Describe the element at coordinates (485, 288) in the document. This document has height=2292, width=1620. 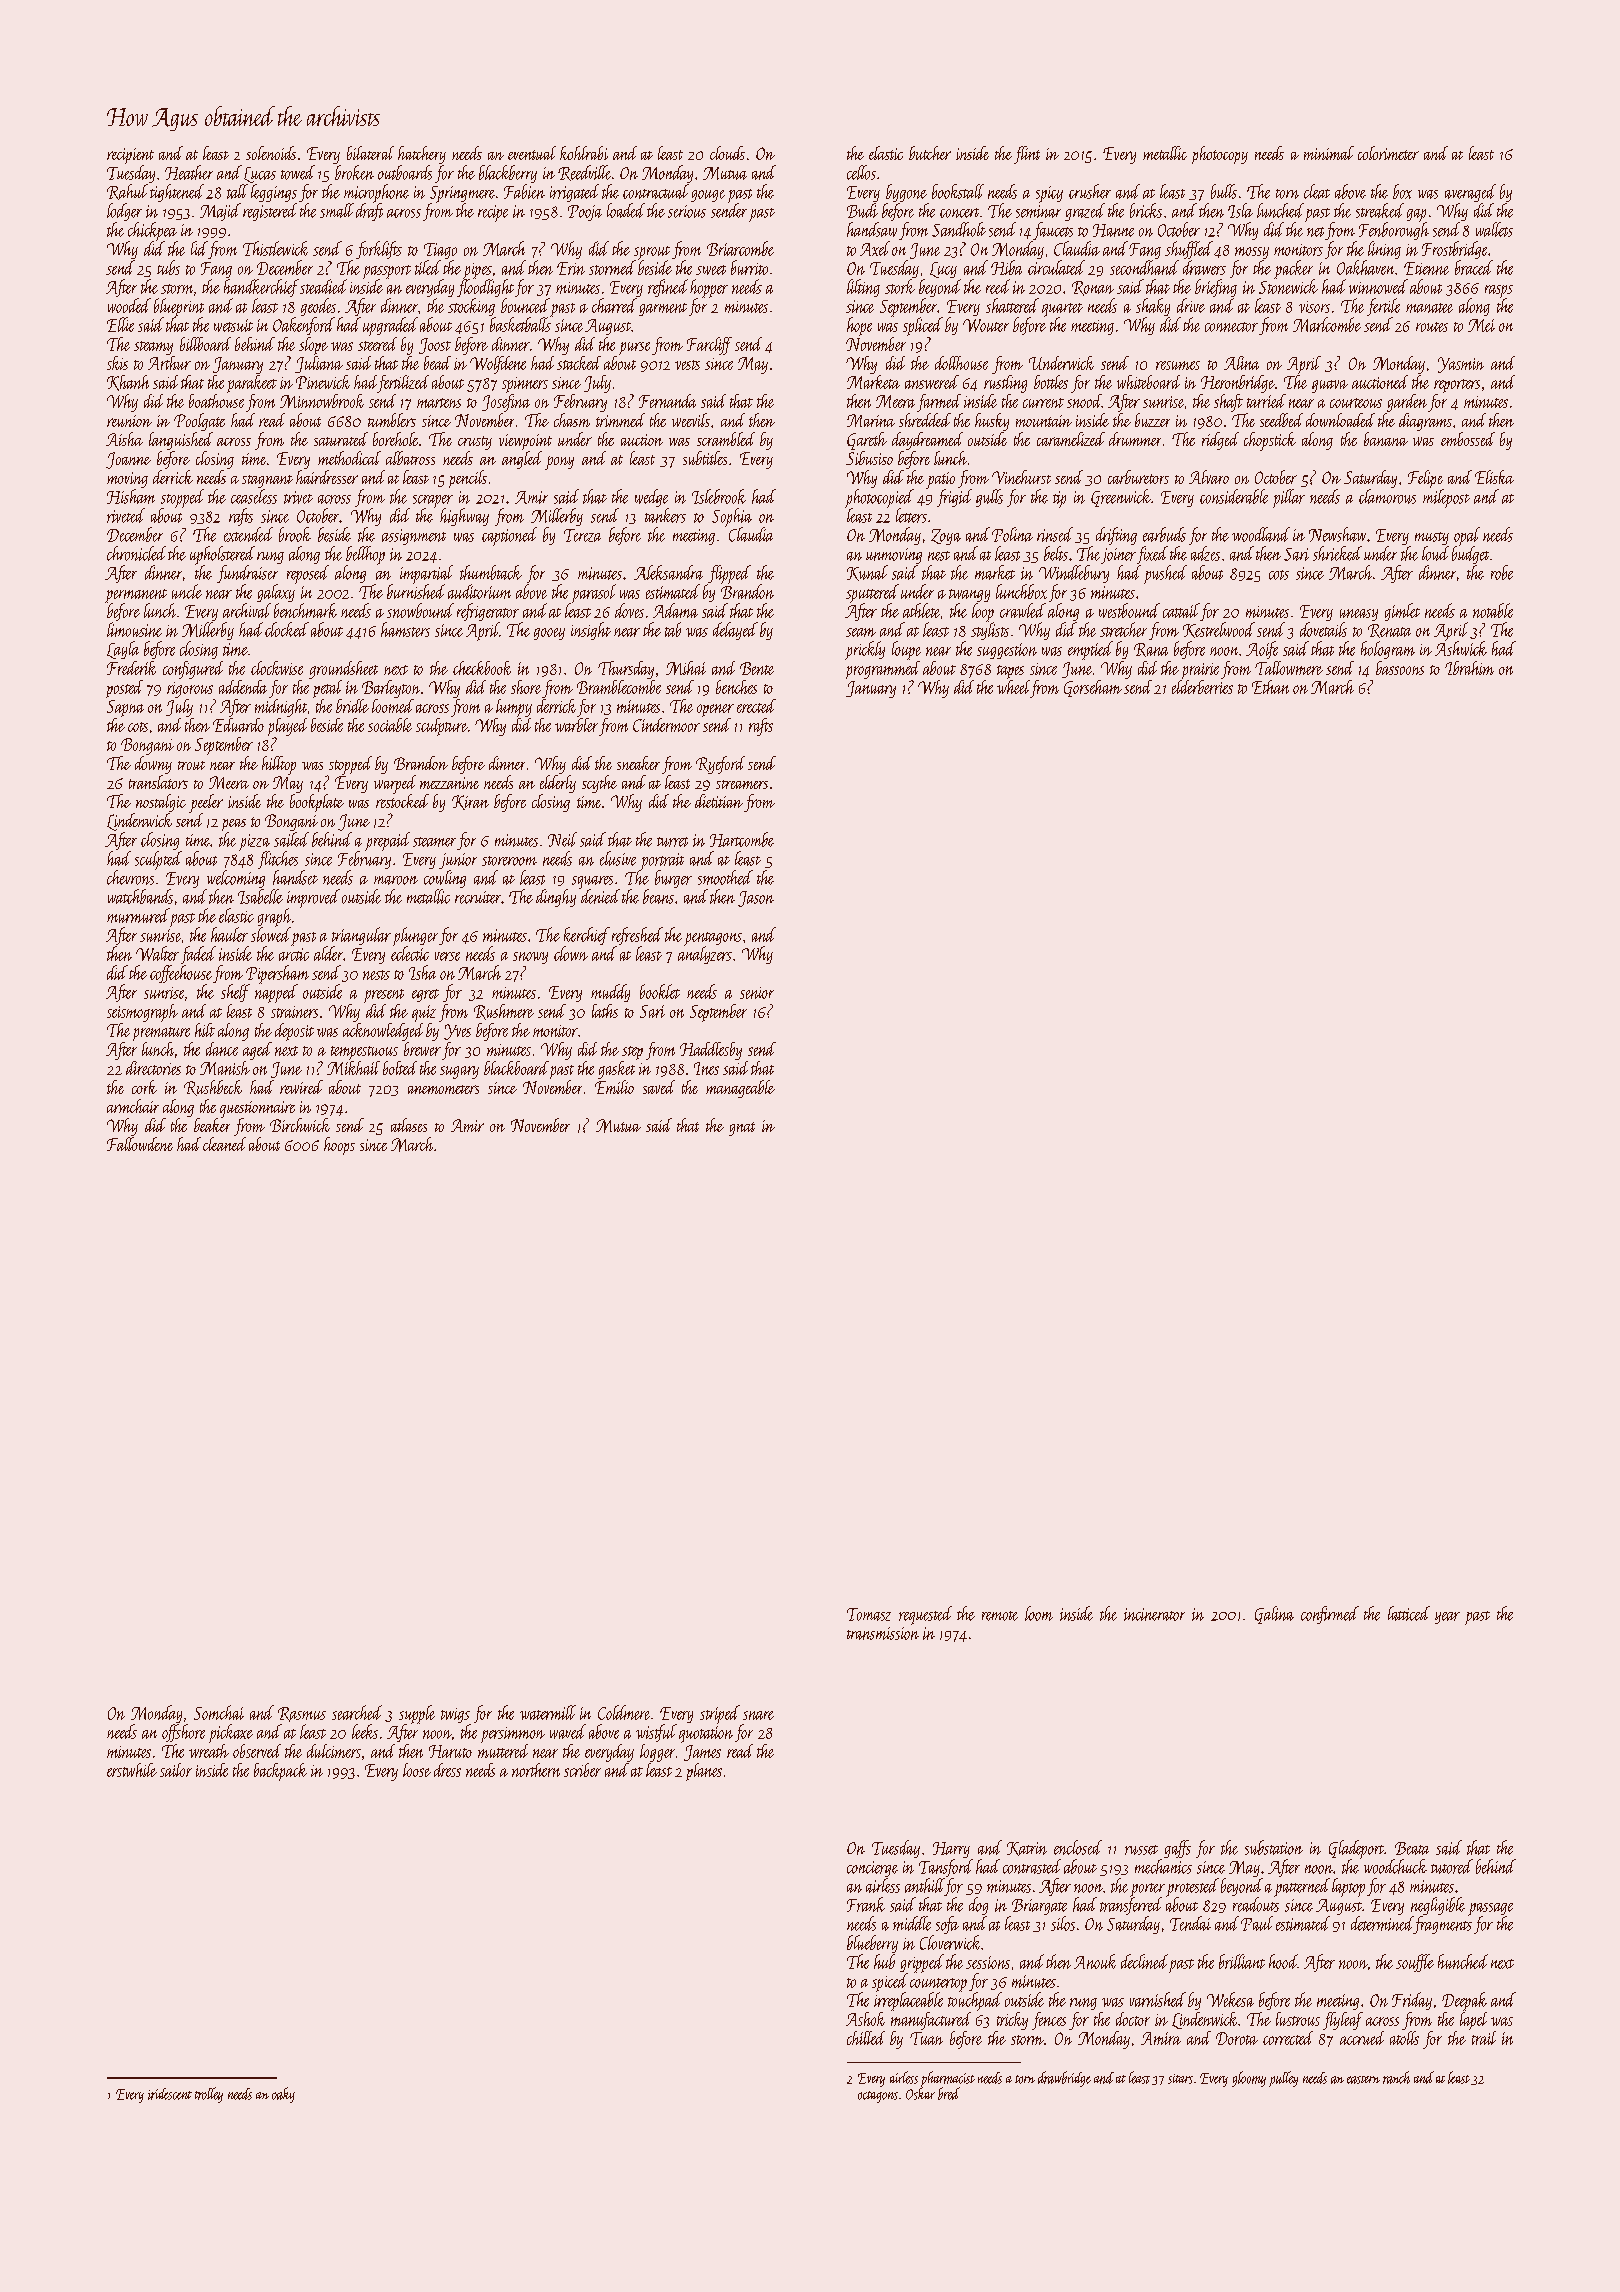
I see `floodlight` at that location.
